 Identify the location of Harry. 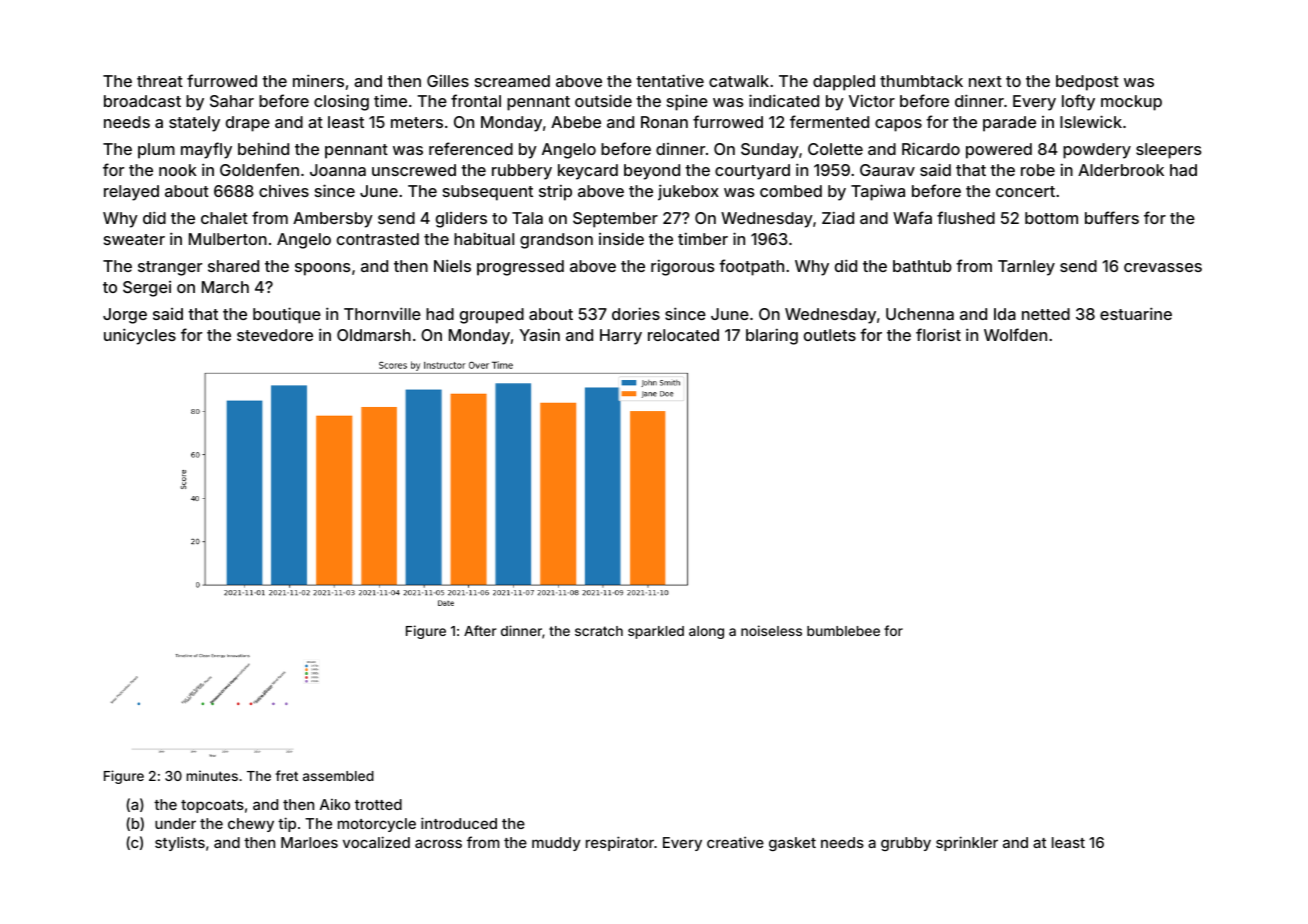
(621, 337).
